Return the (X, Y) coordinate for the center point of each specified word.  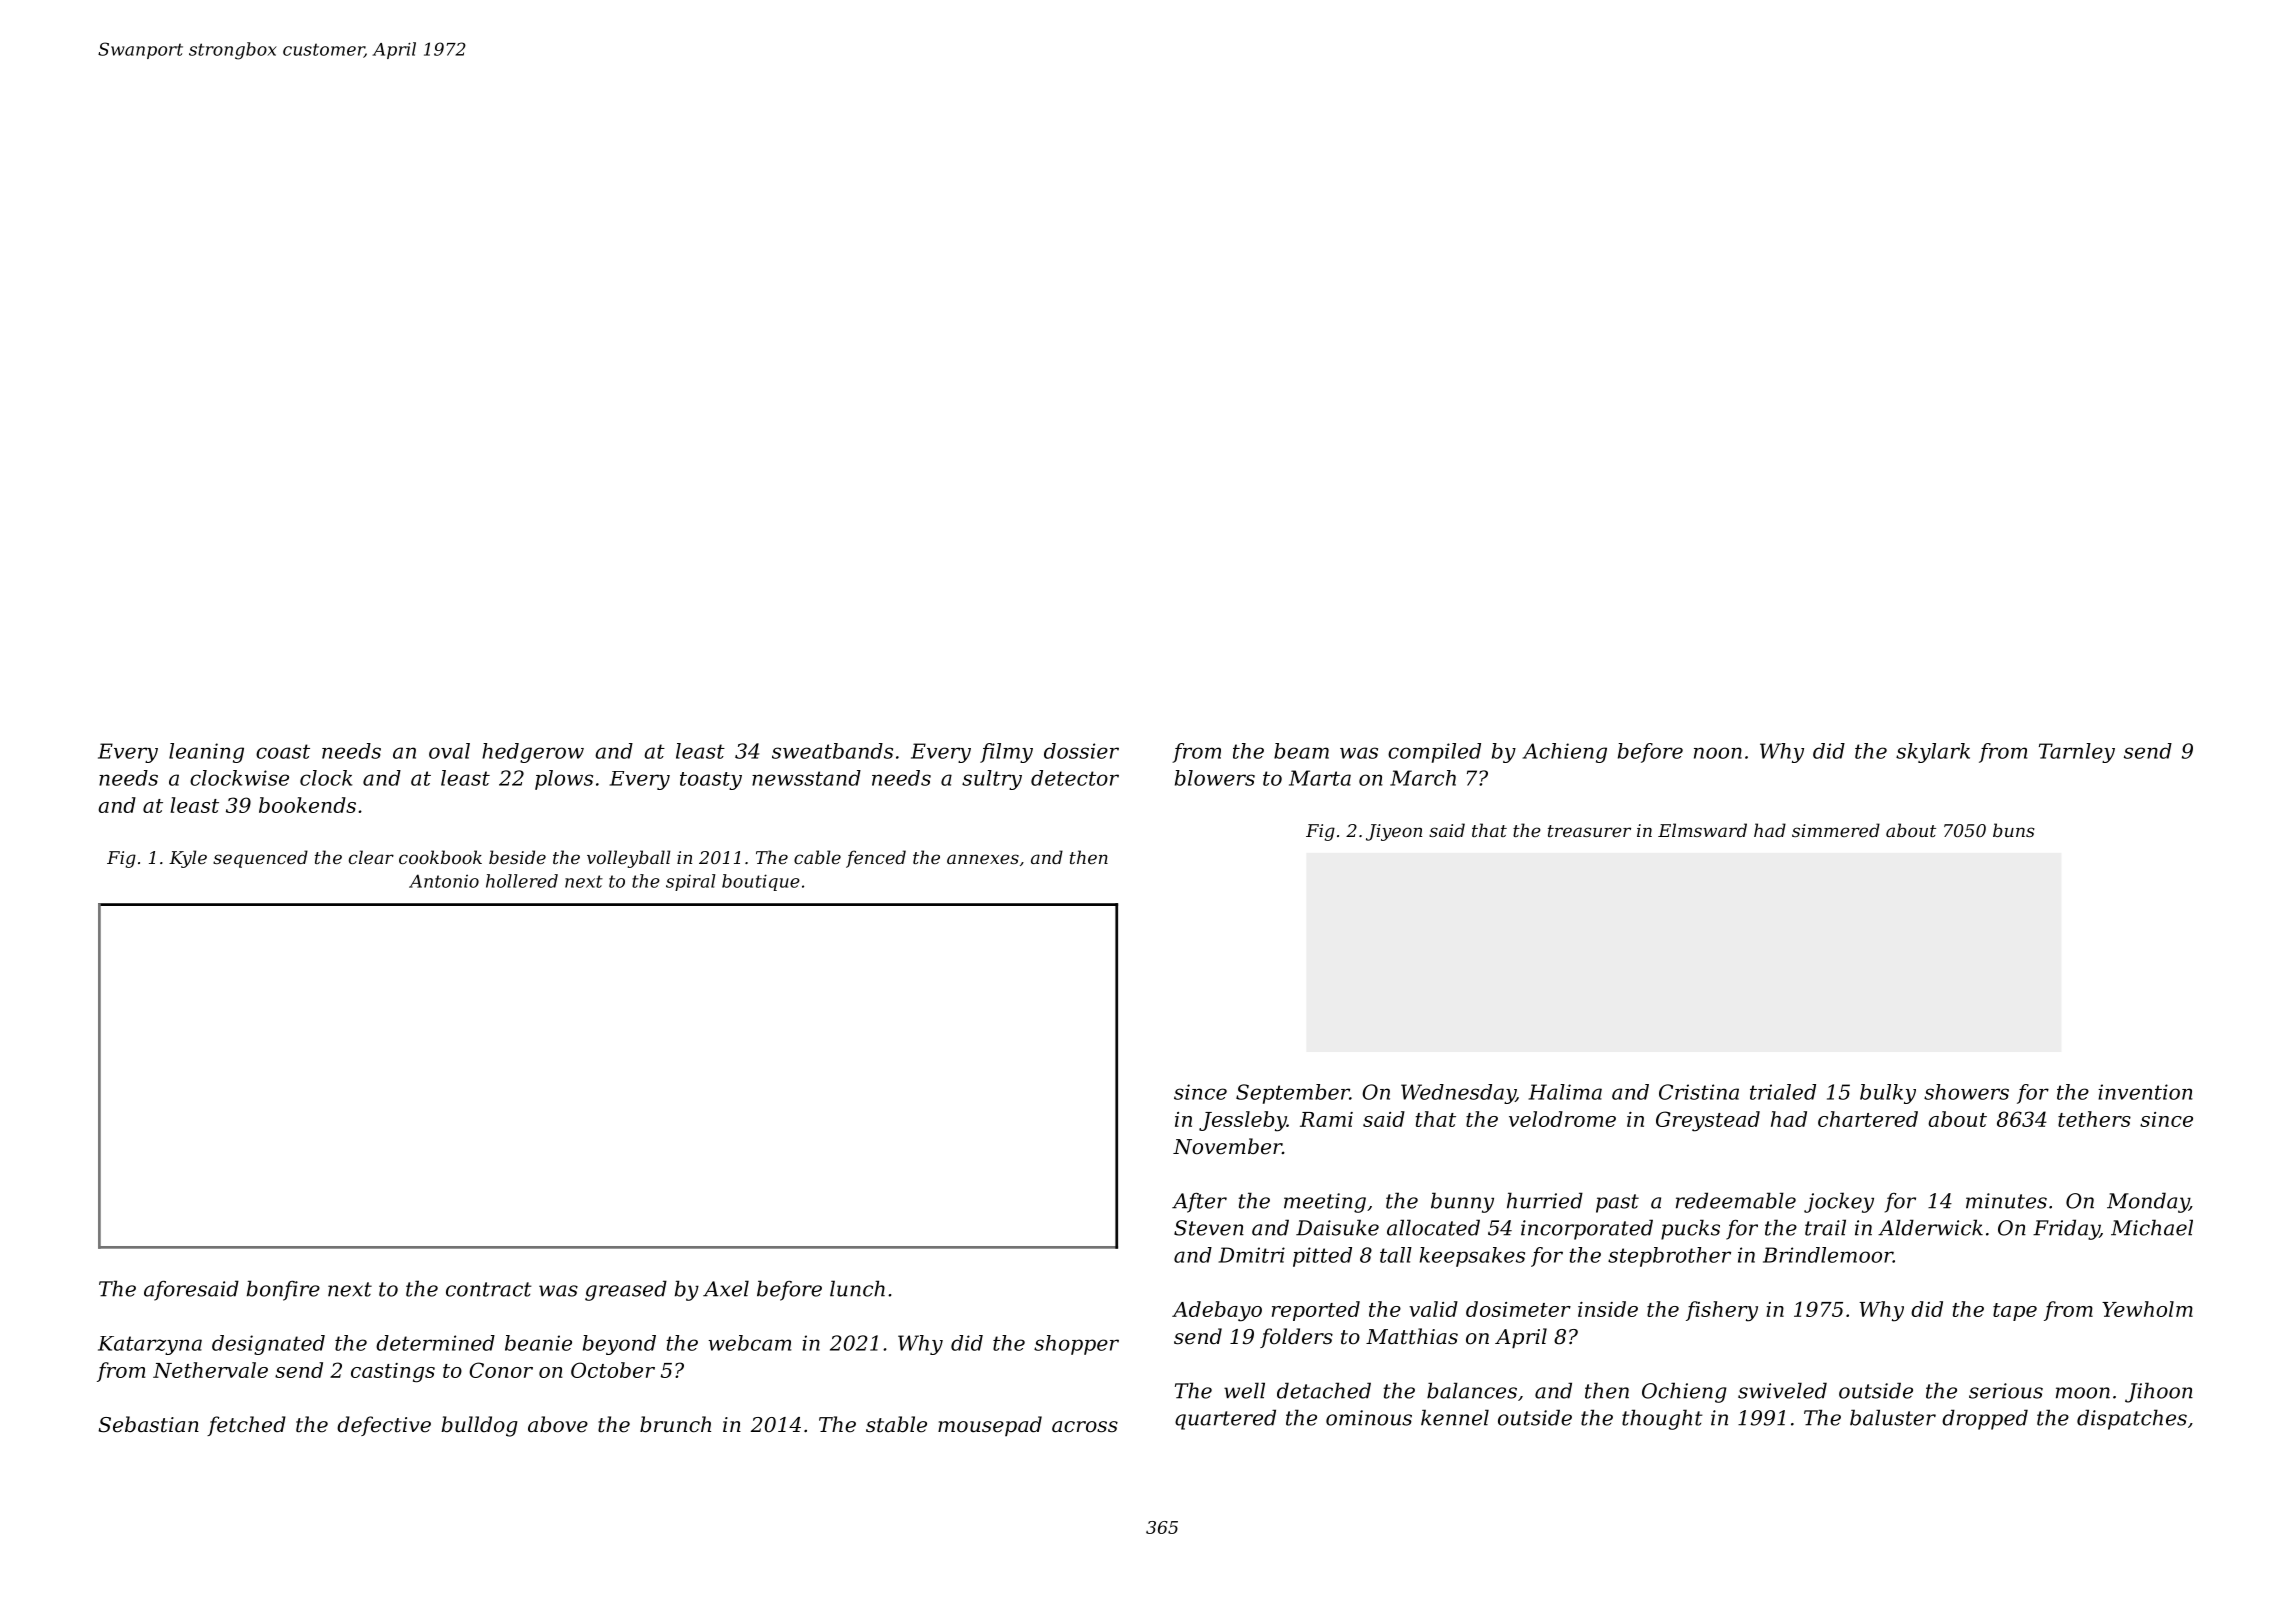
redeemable (1736, 1200)
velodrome (1562, 1119)
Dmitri (1251, 1255)
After (1199, 1203)
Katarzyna (150, 1345)
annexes (983, 859)
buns (2013, 830)
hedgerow (533, 753)
